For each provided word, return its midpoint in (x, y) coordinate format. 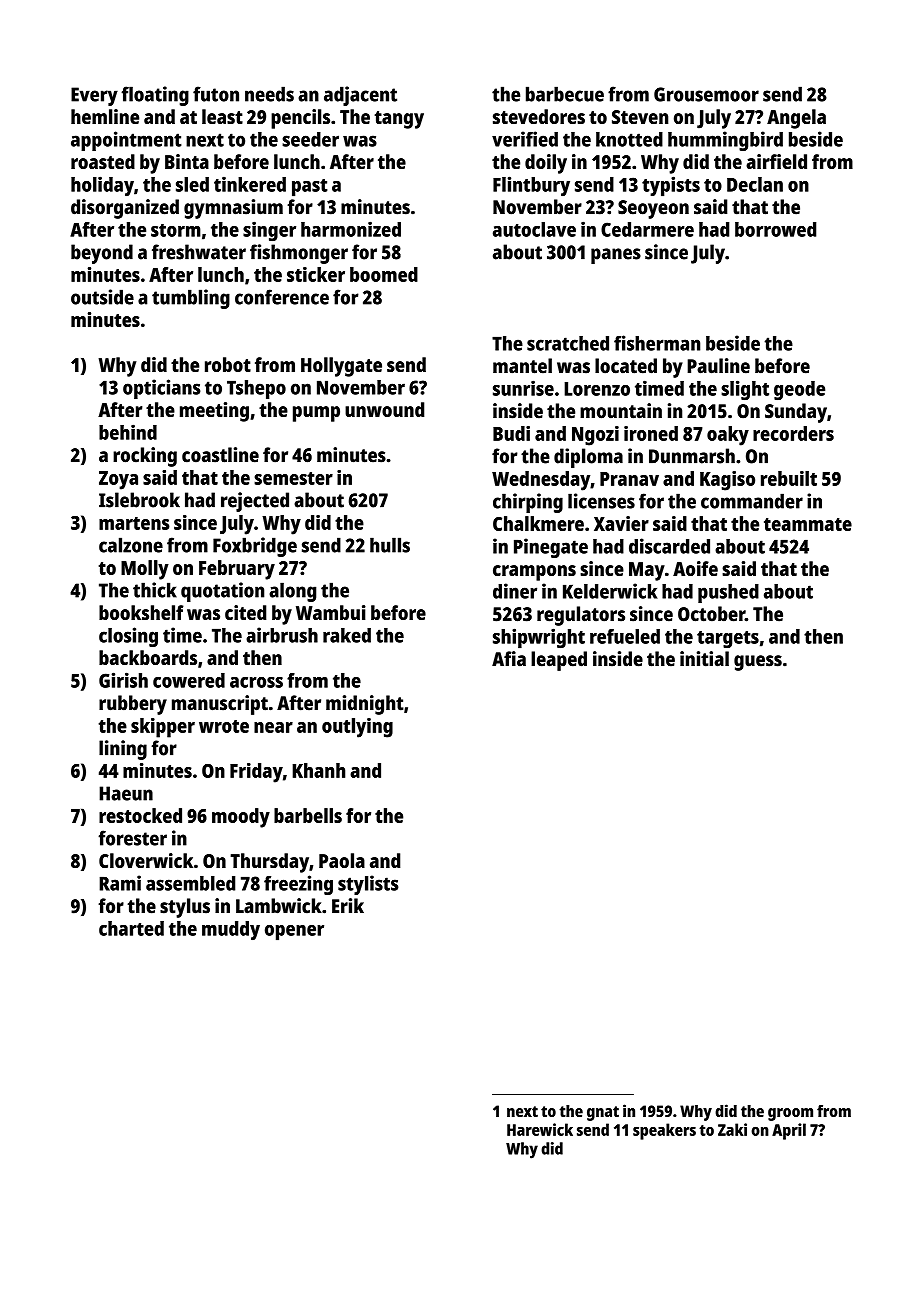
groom (790, 1114)
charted (131, 928)
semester (293, 478)
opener (294, 933)
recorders (793, 433)
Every (94, 96)
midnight (365, 705)
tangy (399, 120)
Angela (796, 119)
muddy (231, 930)
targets (728, 639)
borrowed (775, 229)
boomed (384, 274)
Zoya (118, 480)
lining (123, 750)
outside (102, 297)
